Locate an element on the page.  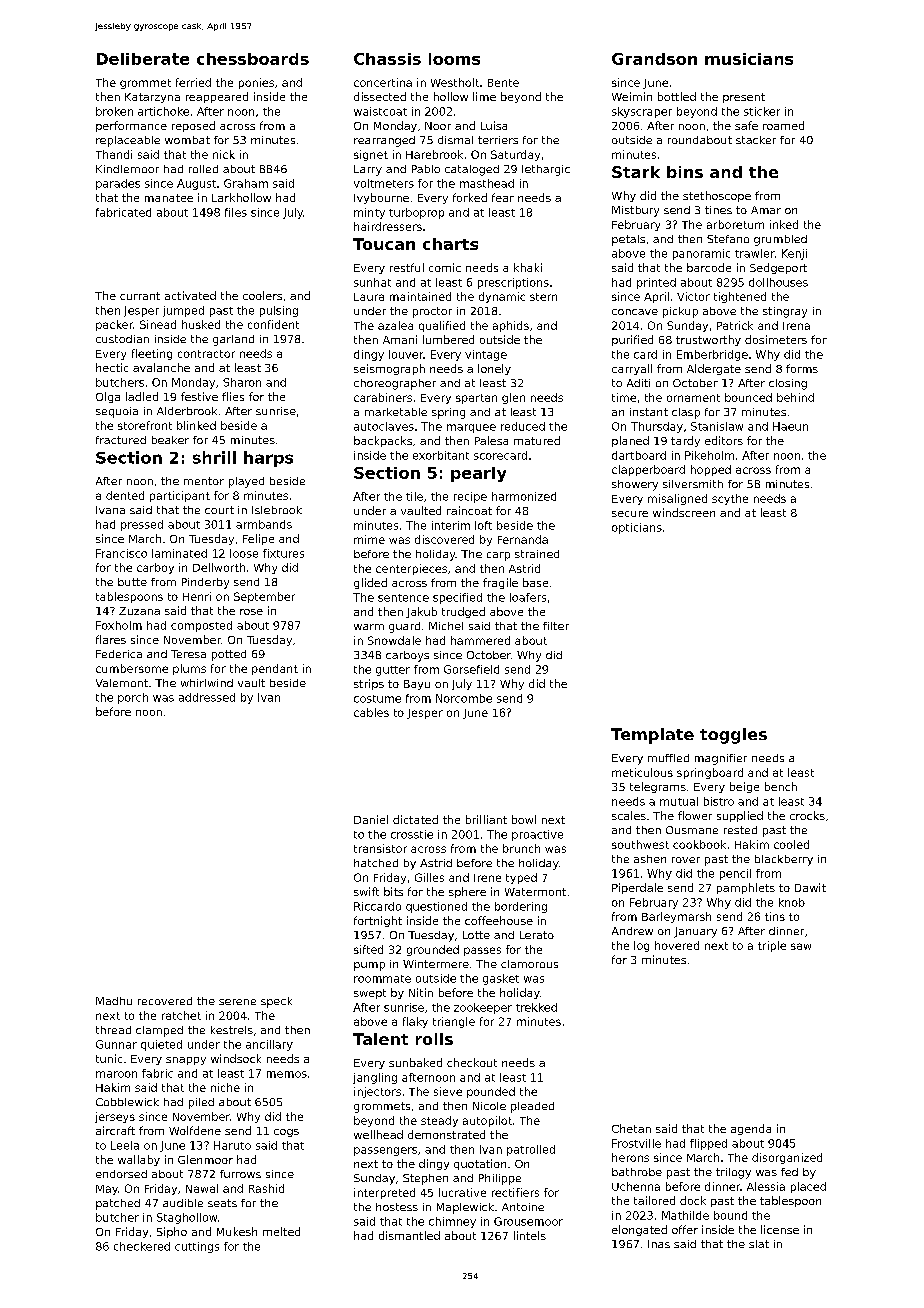
artichoke is located at coordinates (163, 111).
